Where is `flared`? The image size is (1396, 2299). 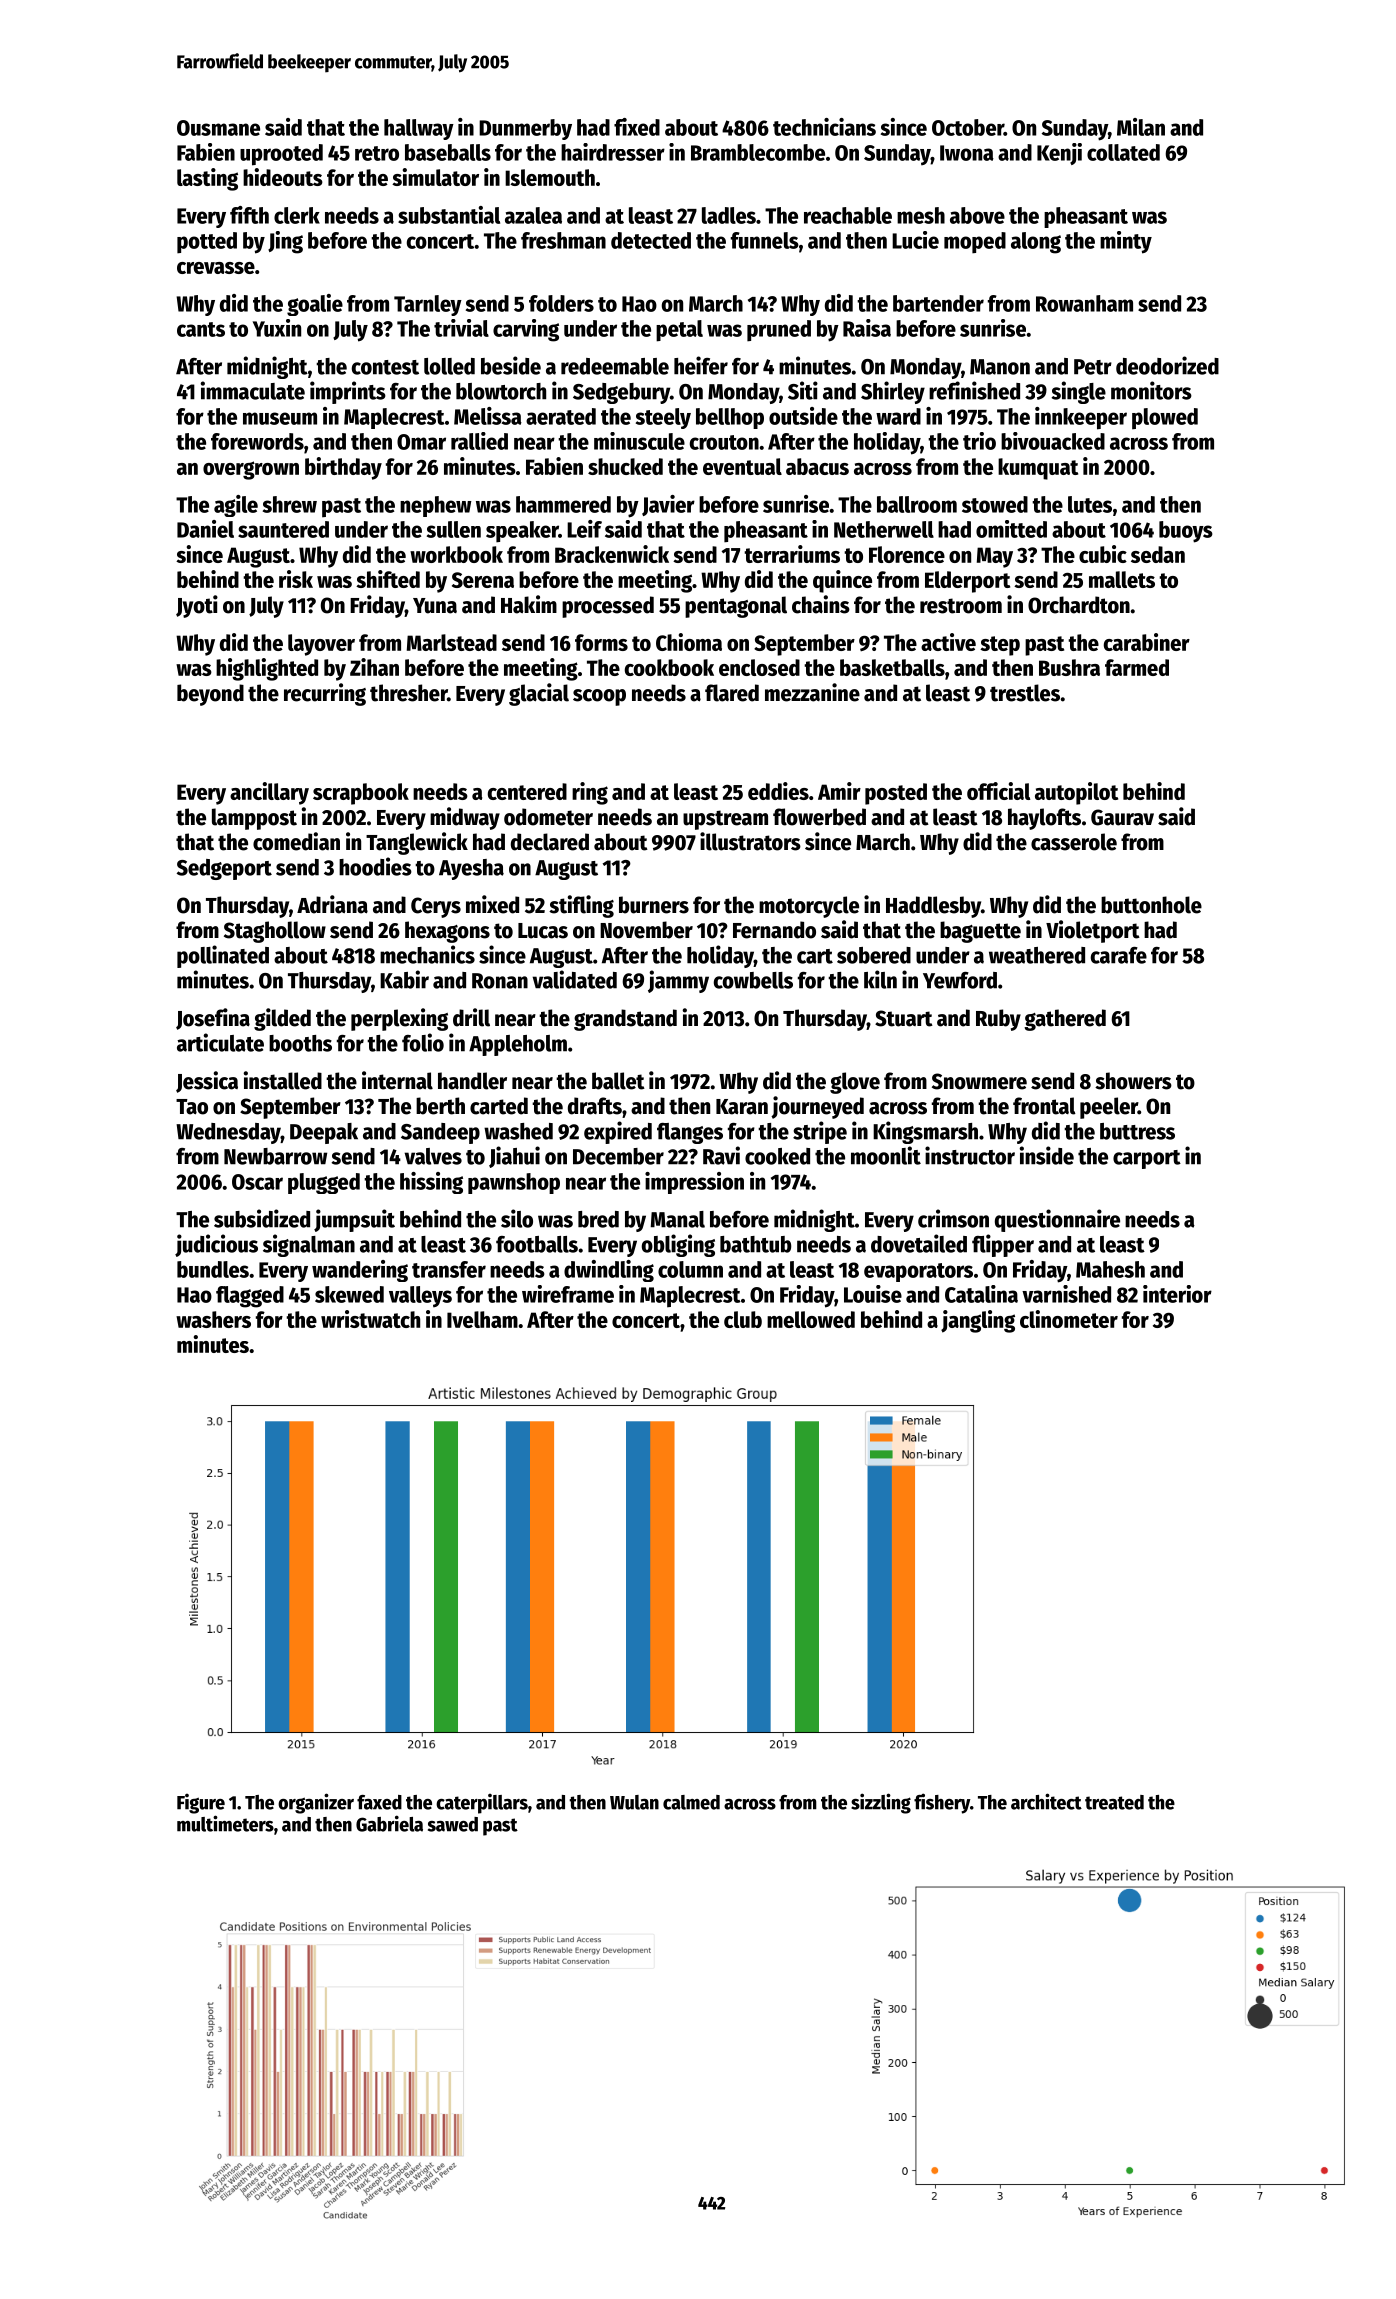
flared is located at coordinates (732, 693).
